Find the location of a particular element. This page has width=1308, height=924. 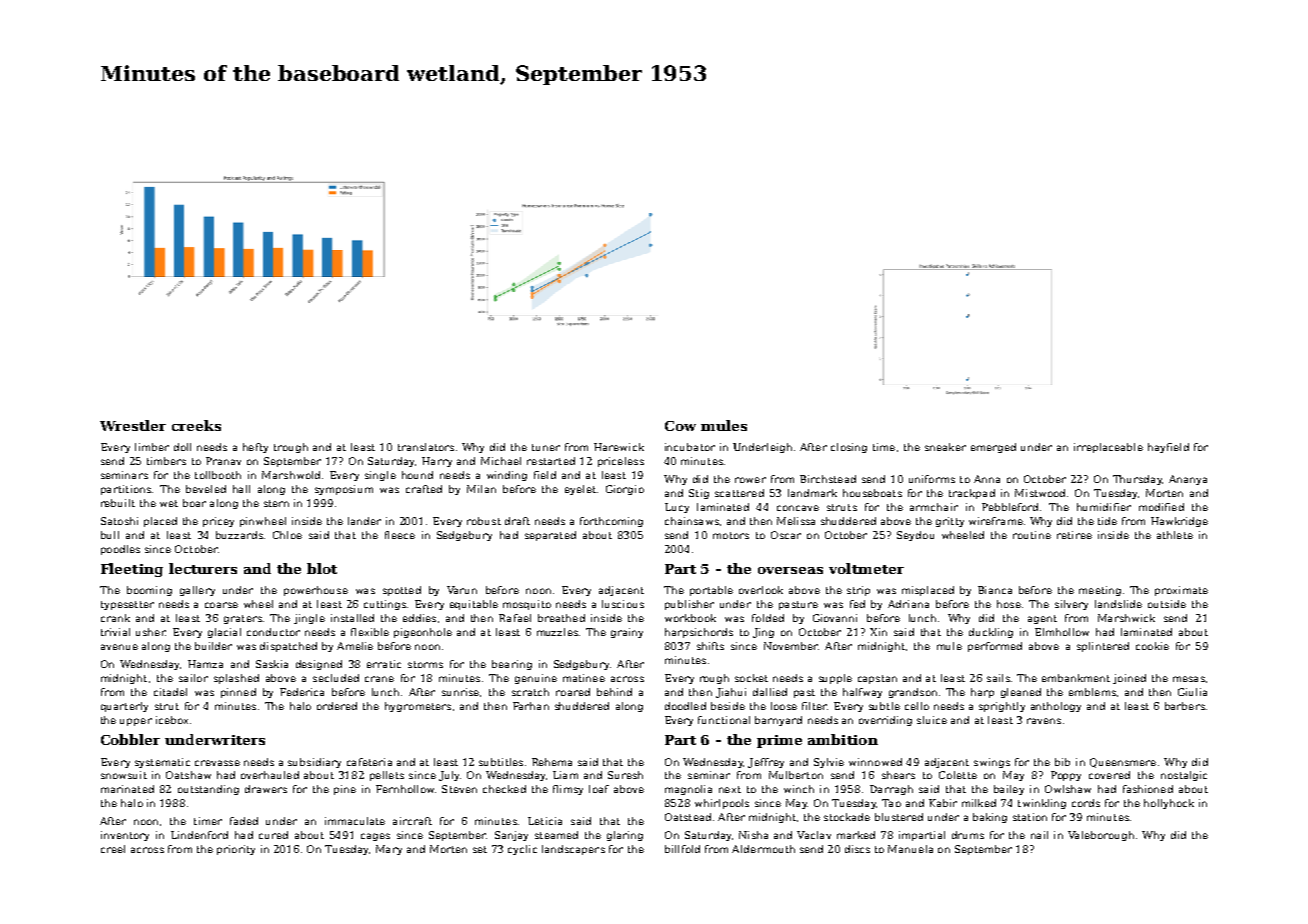

installed is located at coordinates (352, 618).
